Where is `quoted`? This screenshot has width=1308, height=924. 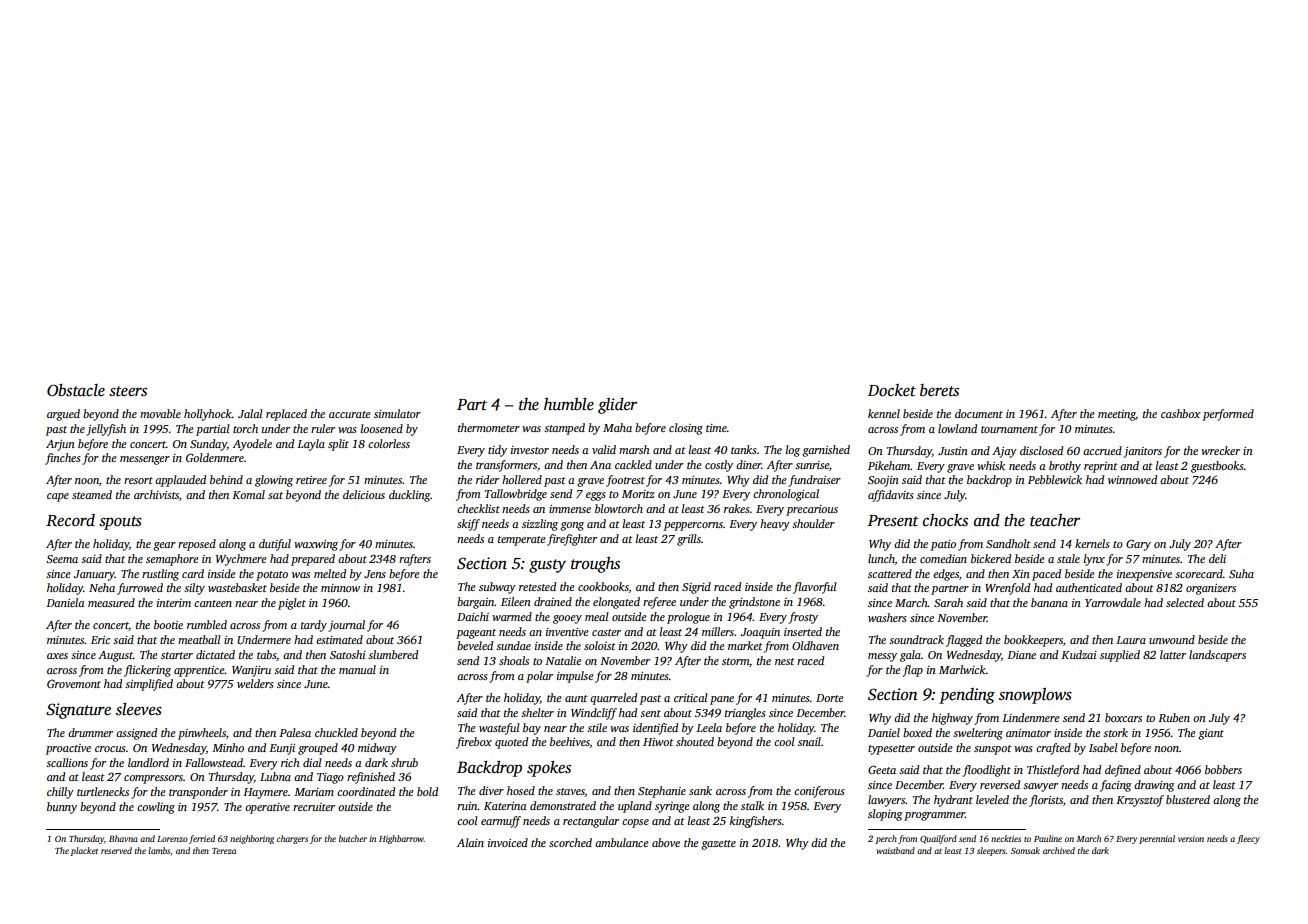 quoted is located at coordinates (511, 743).
